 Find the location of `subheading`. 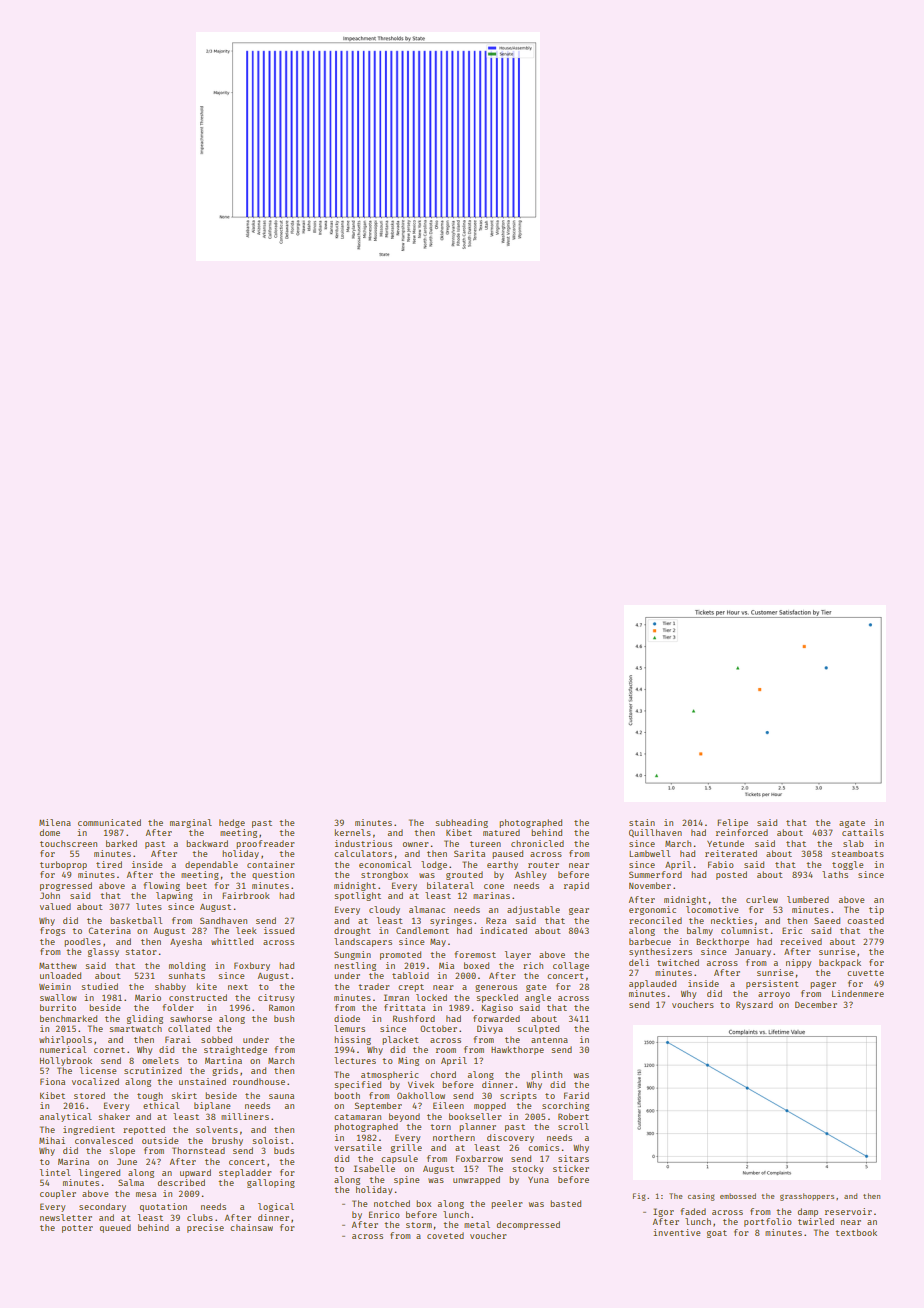

subheading is located at coordinates (462, 823).
